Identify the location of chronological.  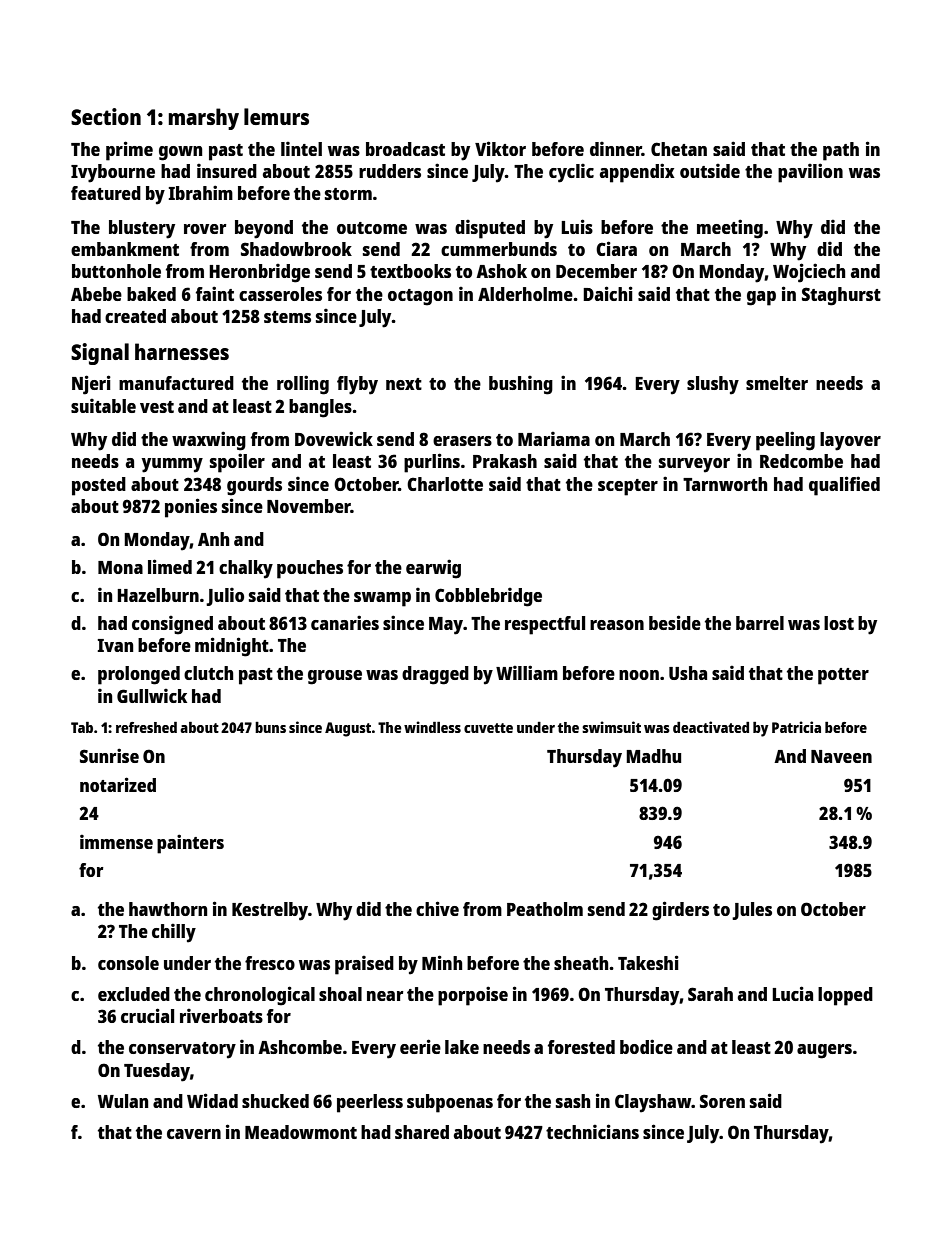
(260, 996).
